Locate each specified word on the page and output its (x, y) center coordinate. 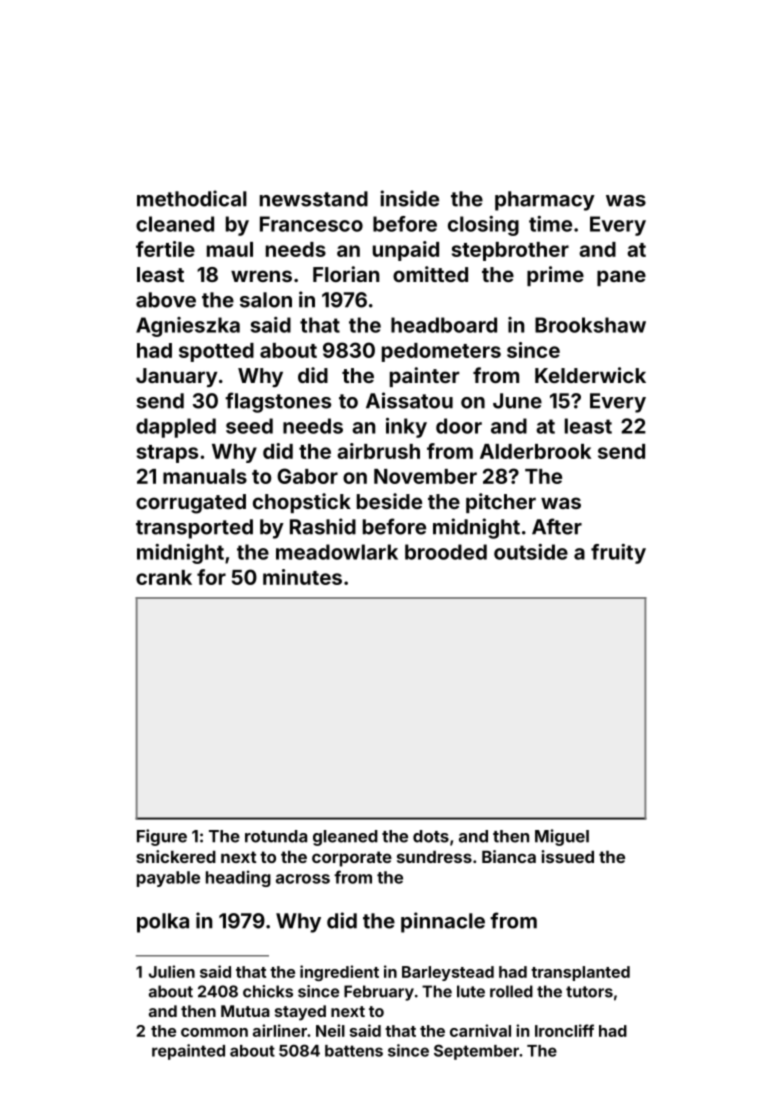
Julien (172, 971)
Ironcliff (564, 1030)
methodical (192, 198)
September (476, 1052)
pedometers (441, 352)
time (550, 224)
